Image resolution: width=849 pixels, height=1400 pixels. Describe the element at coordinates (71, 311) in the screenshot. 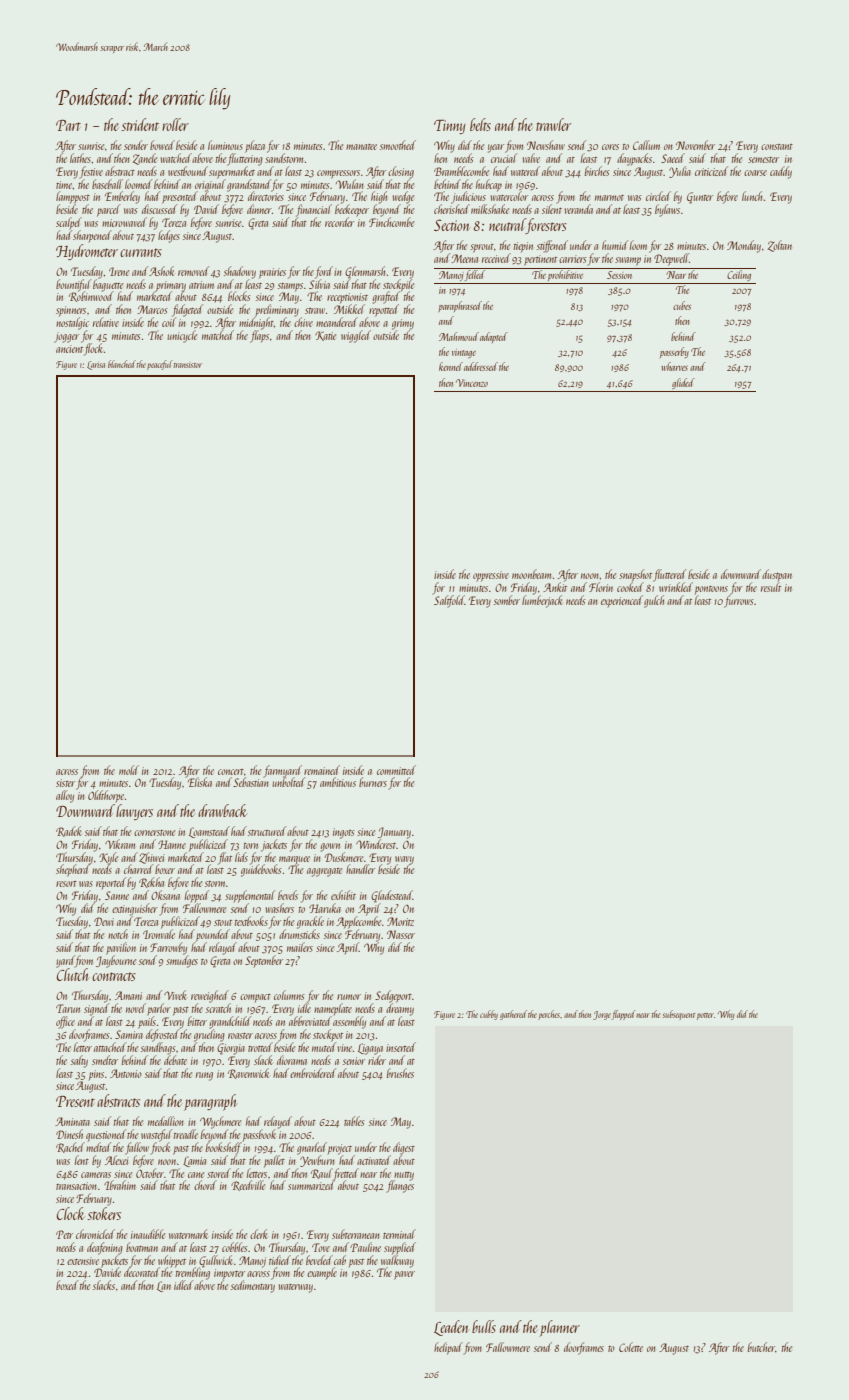

I see `spinners` at that location.
